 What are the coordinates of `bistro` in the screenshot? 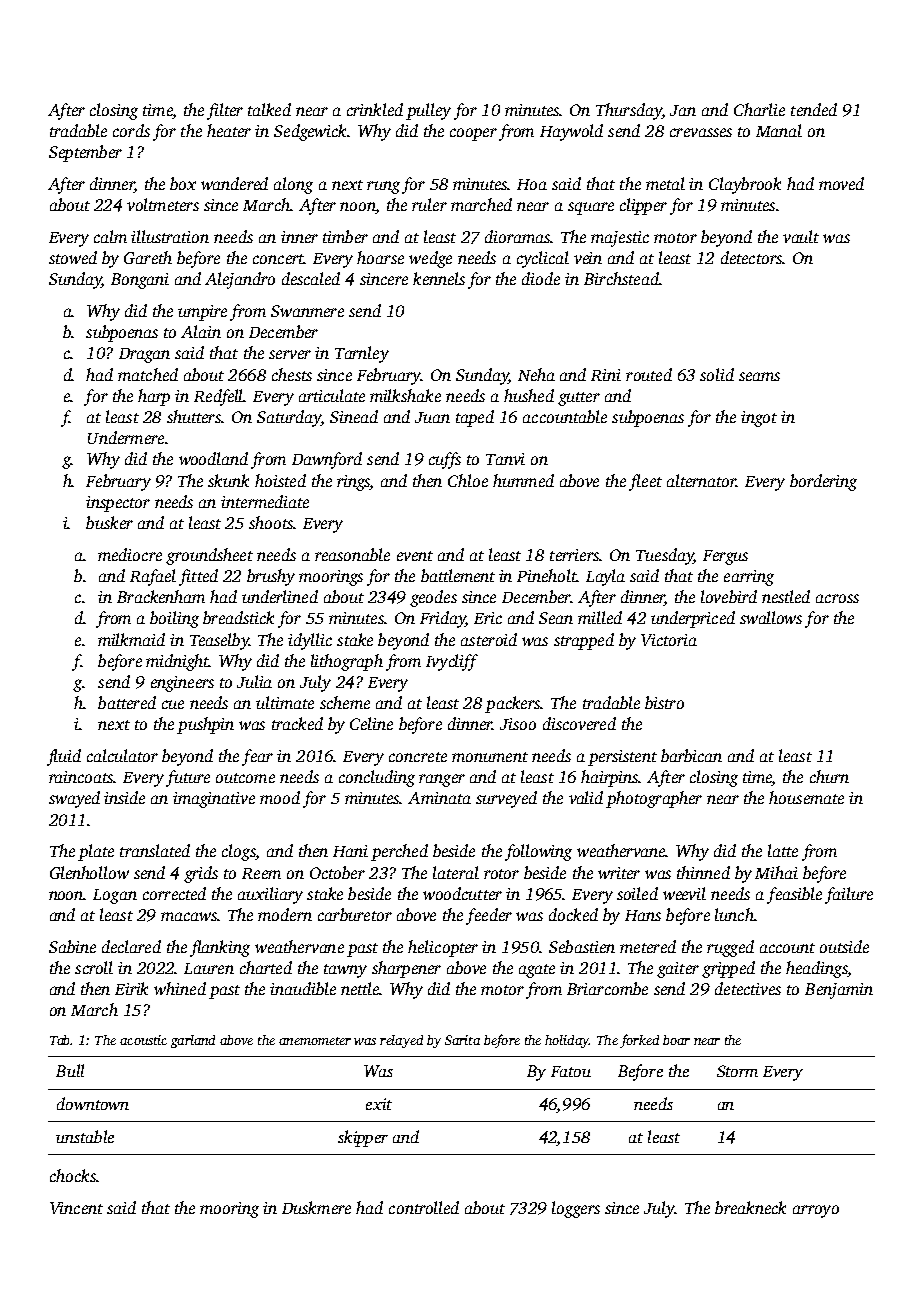 It's located at (664, 702).
